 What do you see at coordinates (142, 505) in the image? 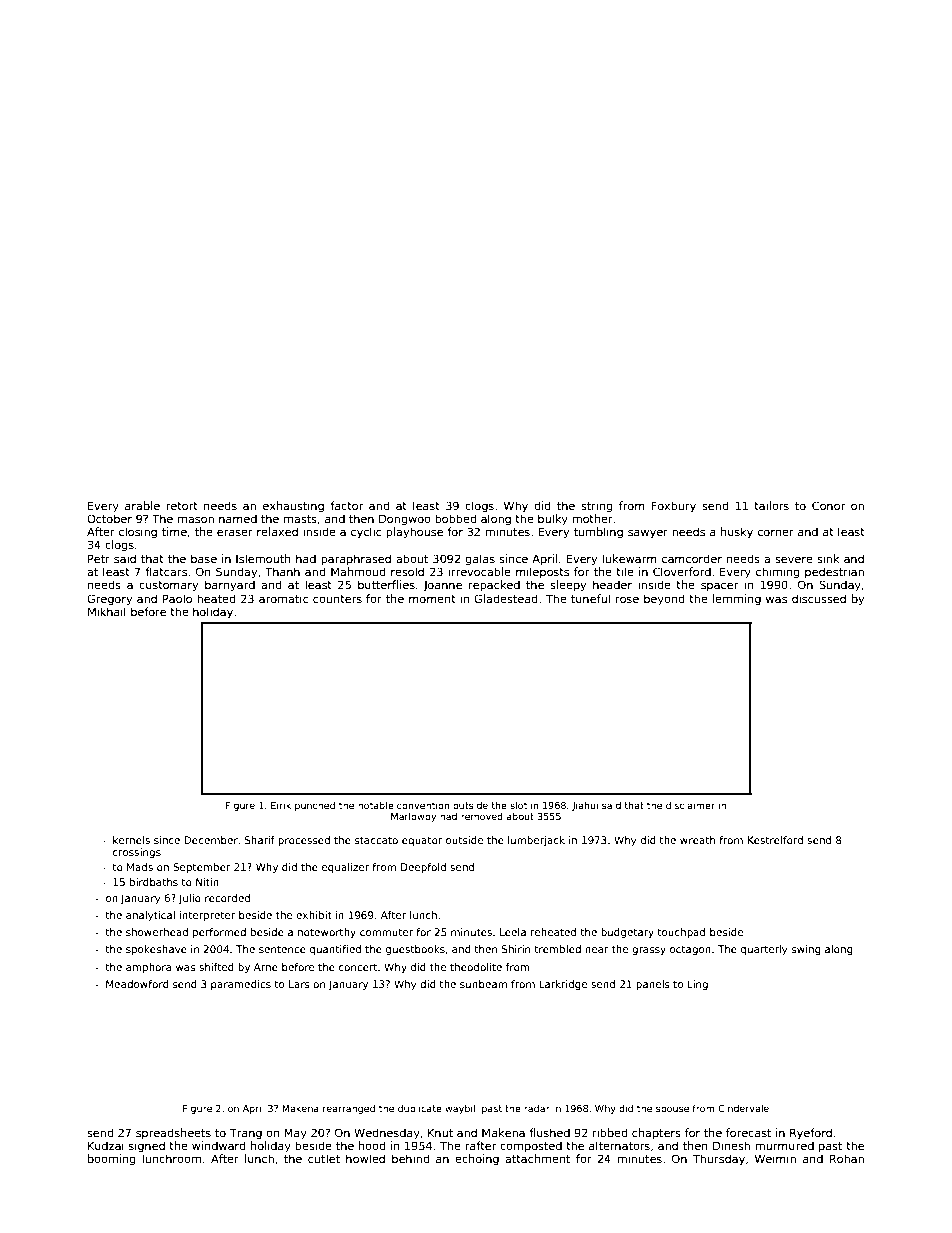
I see `arable` at bounding box center [142, 505].
